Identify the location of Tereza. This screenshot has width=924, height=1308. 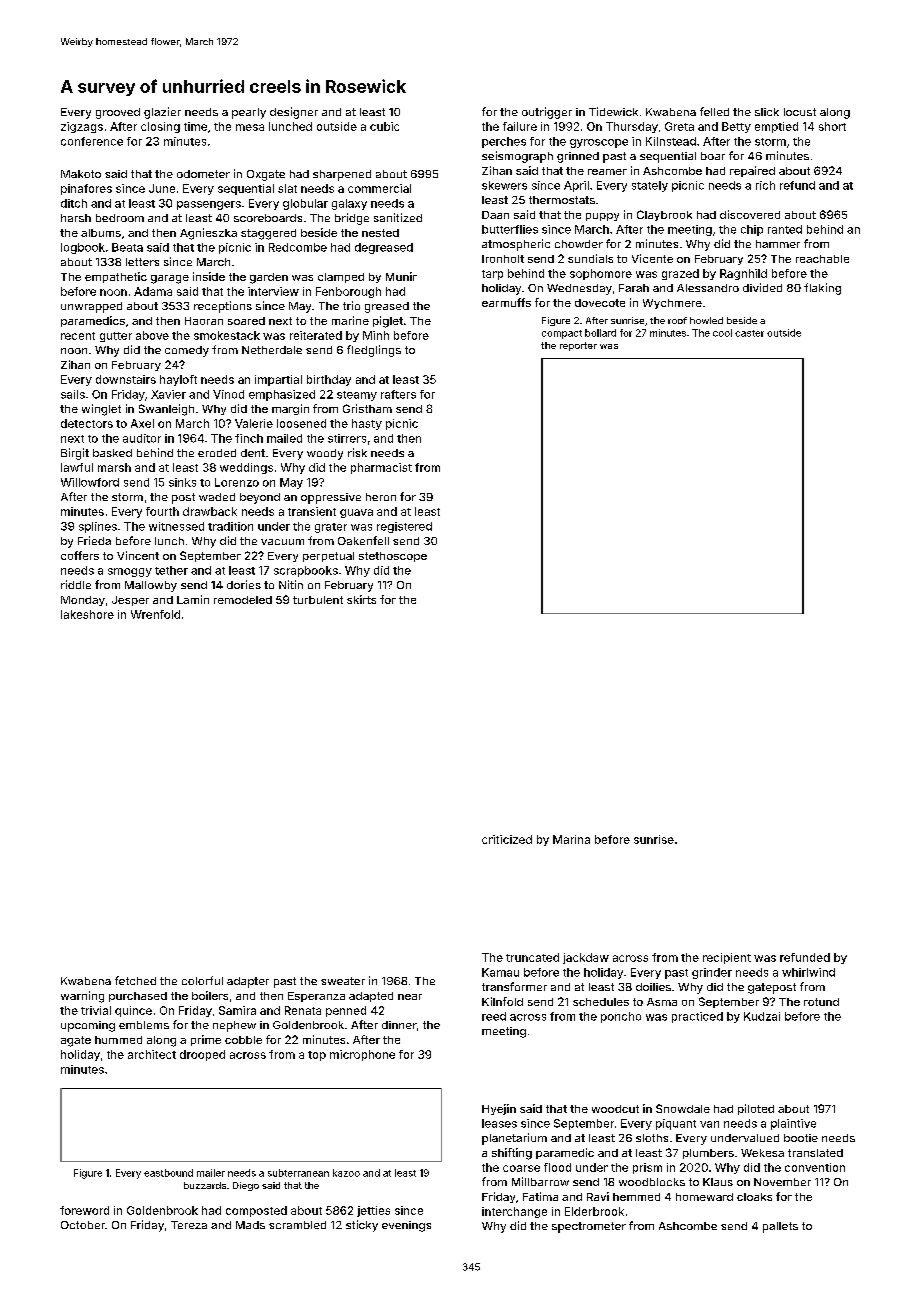
(189, 1225).
